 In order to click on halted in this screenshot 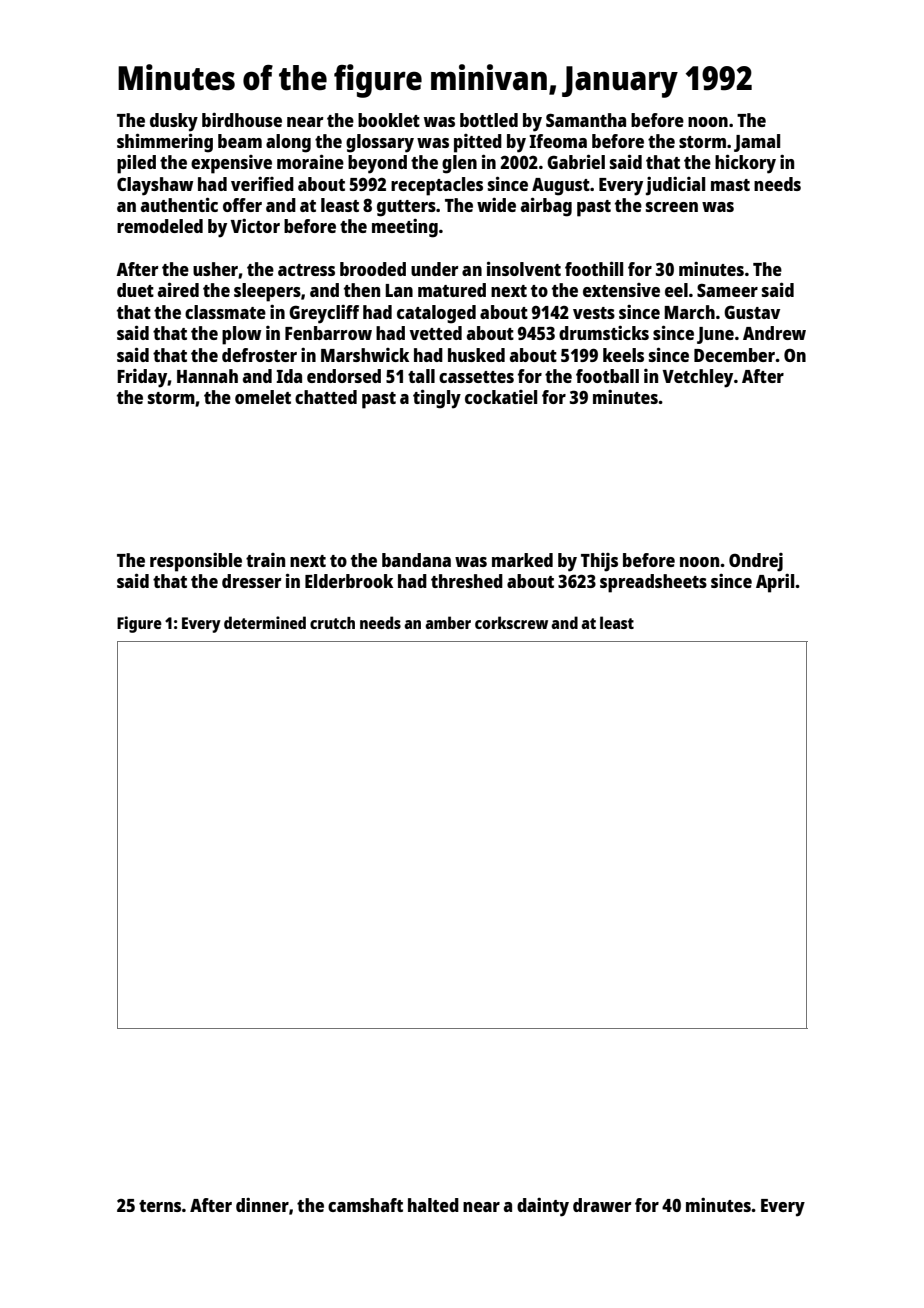, I will do `click(433, 1205)`.
